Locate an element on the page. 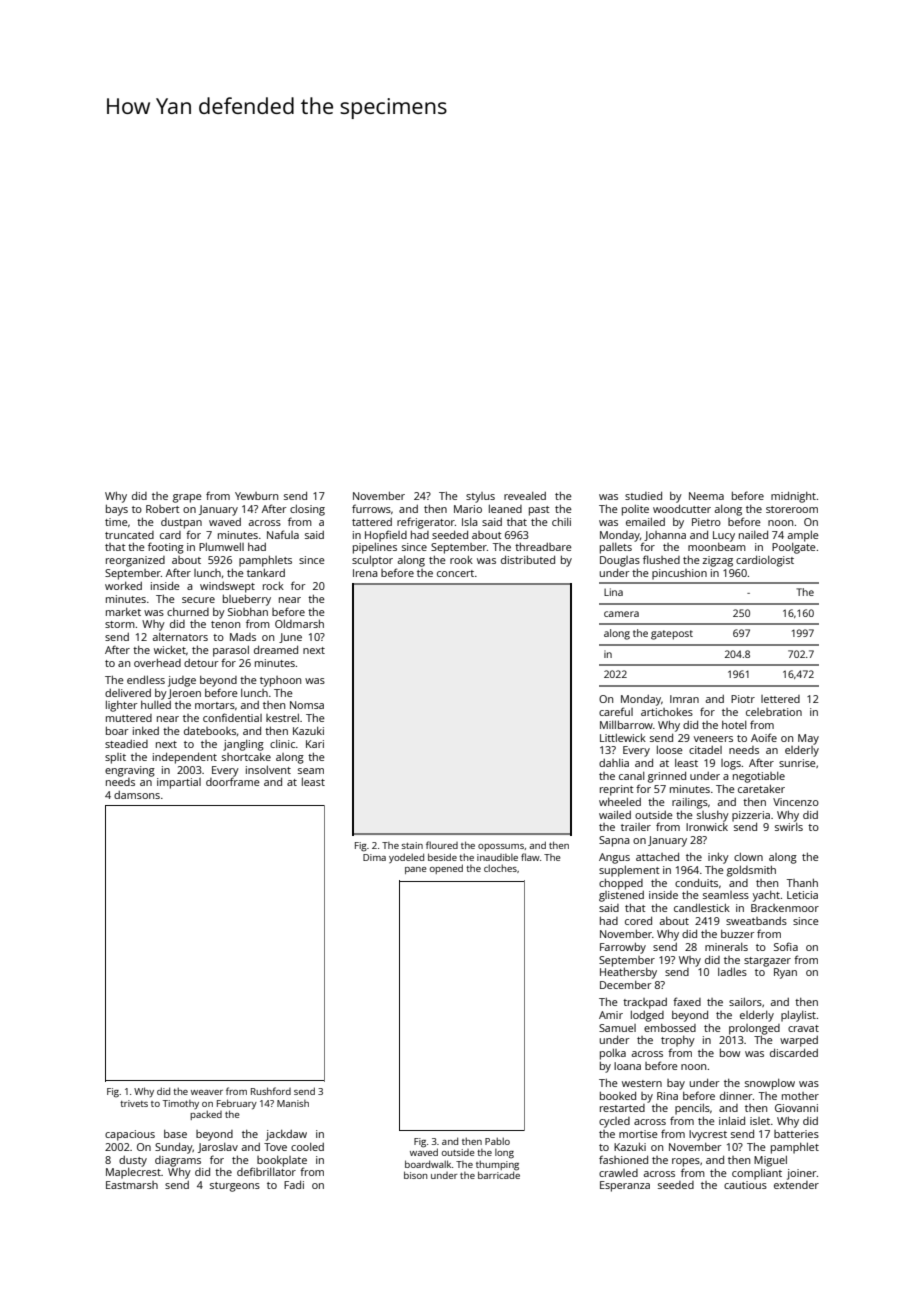 This document has width=924, height=1308. Ryan is located at coordinates (785, 973).
